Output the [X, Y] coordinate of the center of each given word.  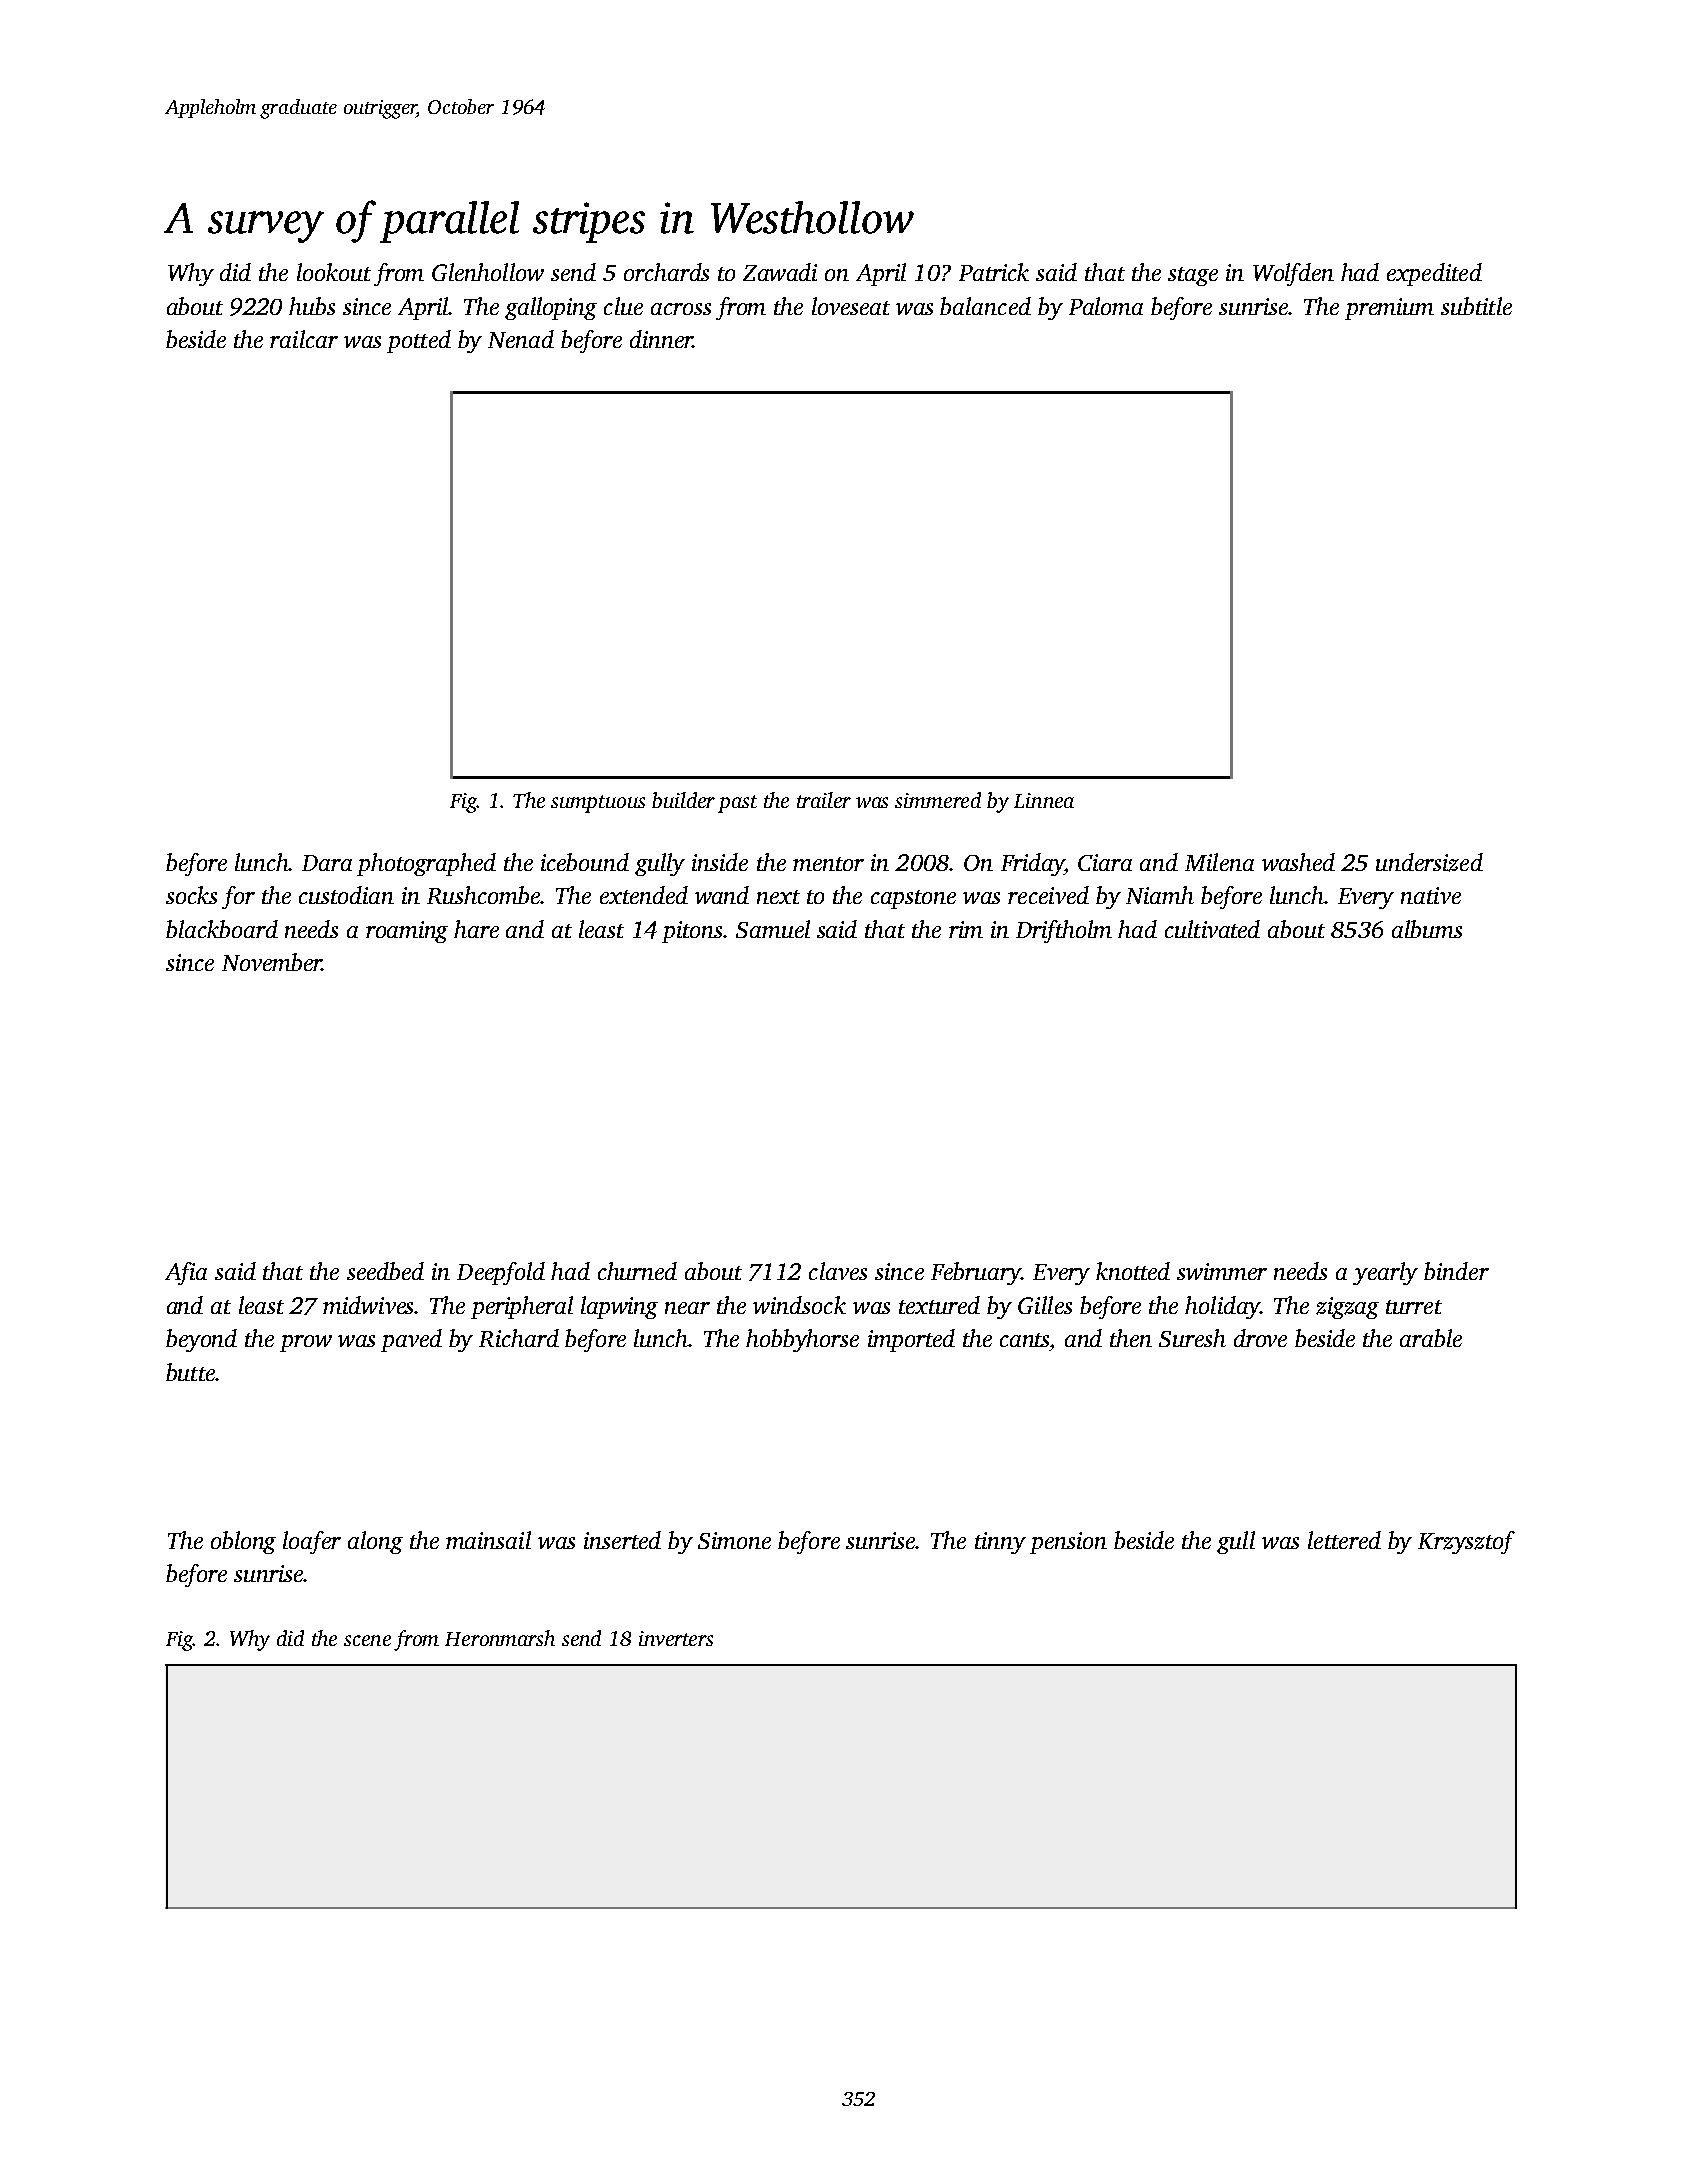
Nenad [521, 339]
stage [1193, 276]
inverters [676, 1638]
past [737, 804]
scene [367, 1640]
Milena [1219, 862]
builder [683, 800]
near [687, 1308]
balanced [985, 306]
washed [1298, 862]
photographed [426, 864]
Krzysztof [1466, 1542]
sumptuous [598, 804]
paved [411, 1340]
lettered [1344, 1540]
